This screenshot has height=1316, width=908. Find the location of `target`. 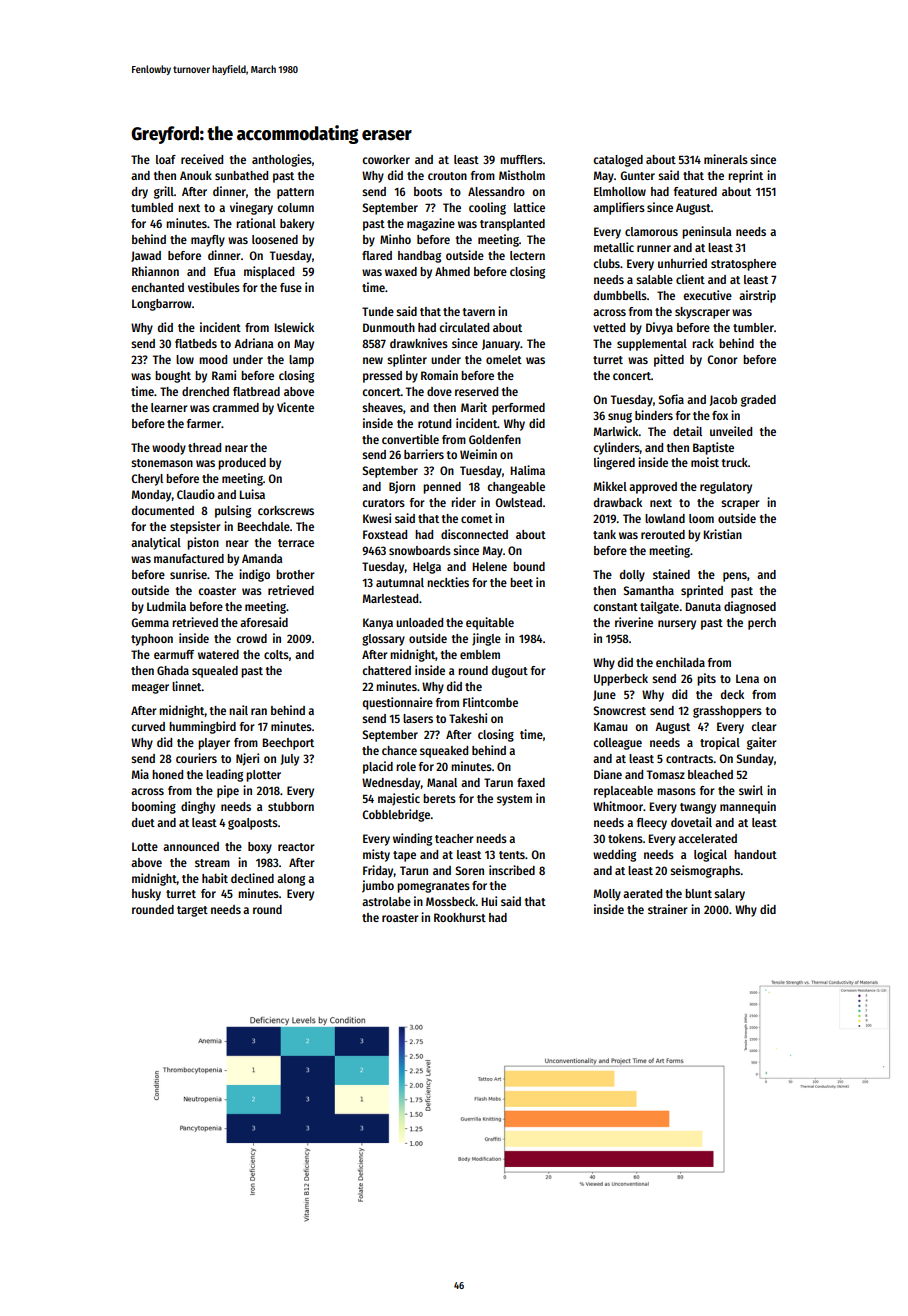

target is located at coordinates (192, 911).
